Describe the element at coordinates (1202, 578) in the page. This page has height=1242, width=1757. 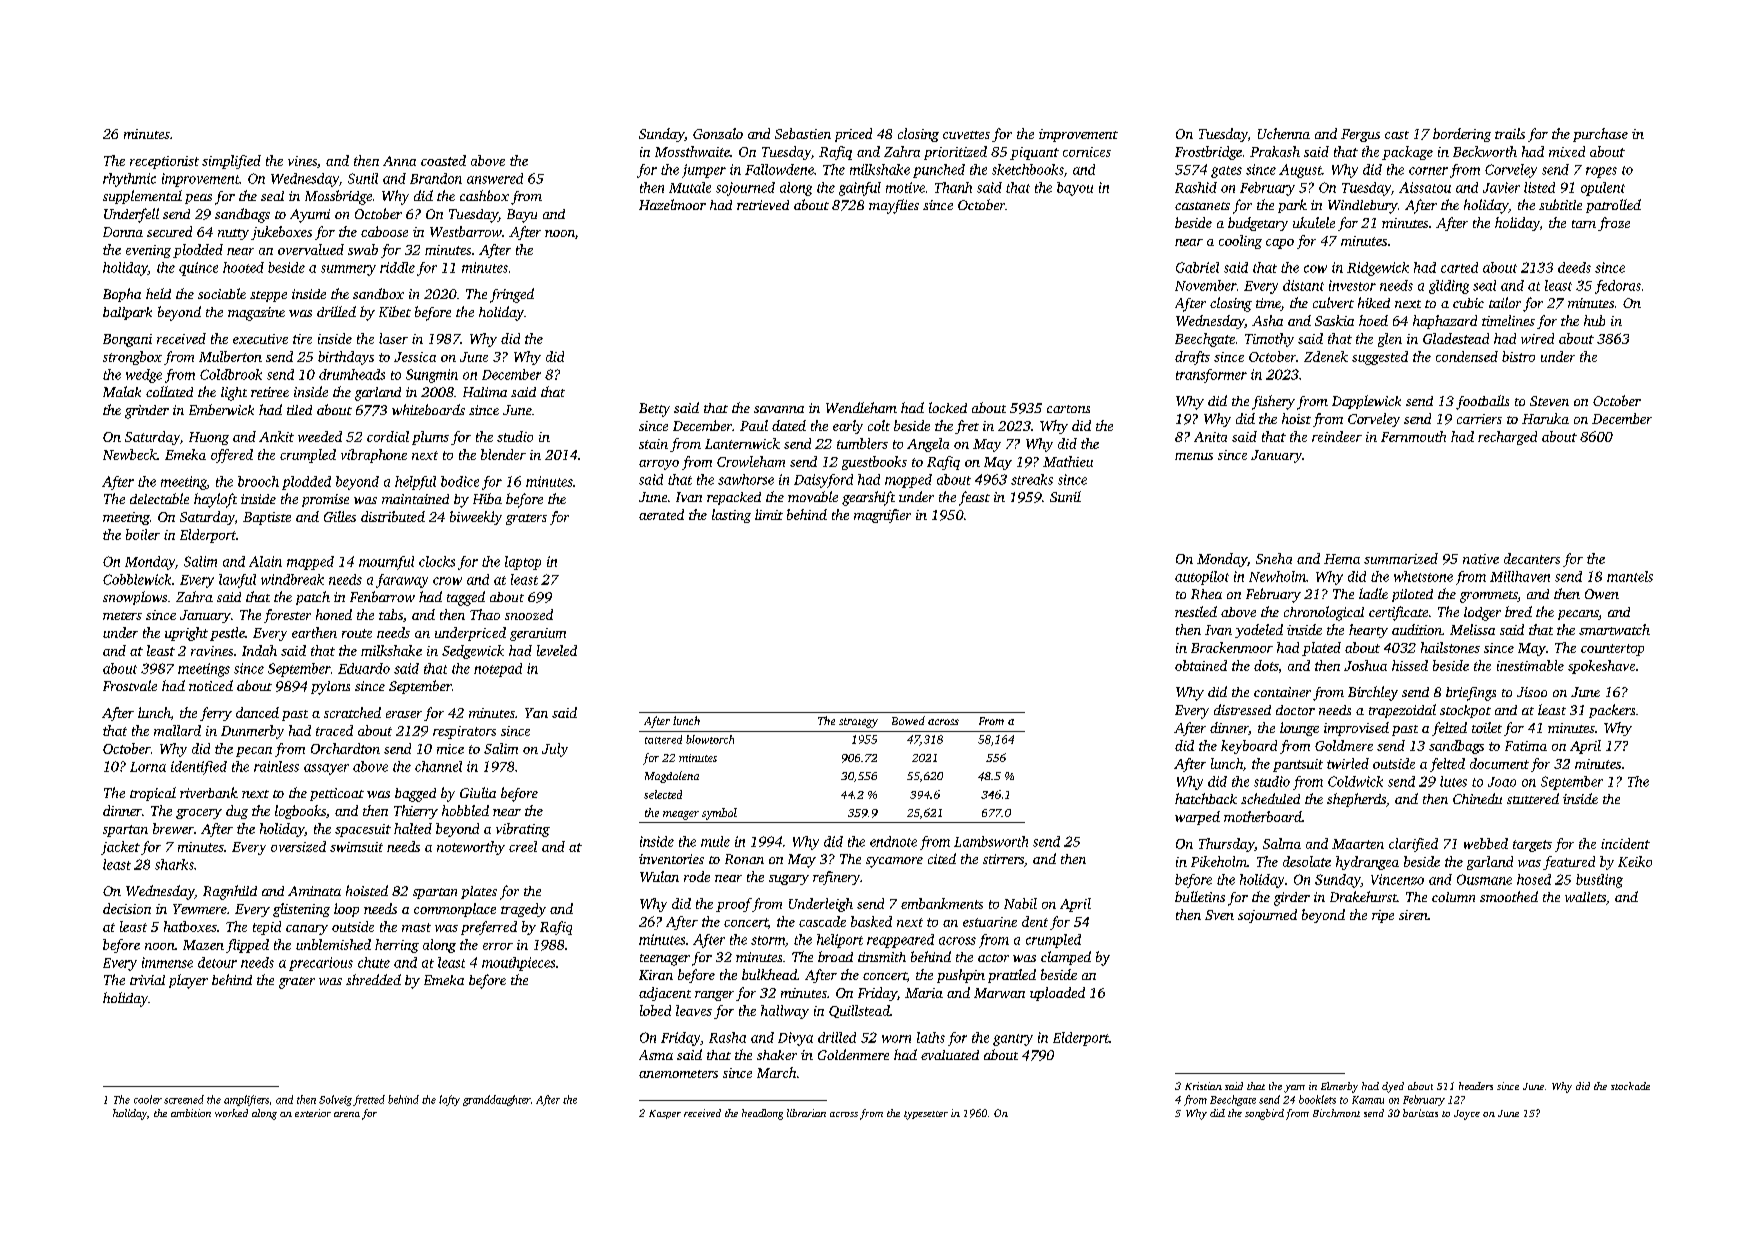
I see `autopilot` at that location.
